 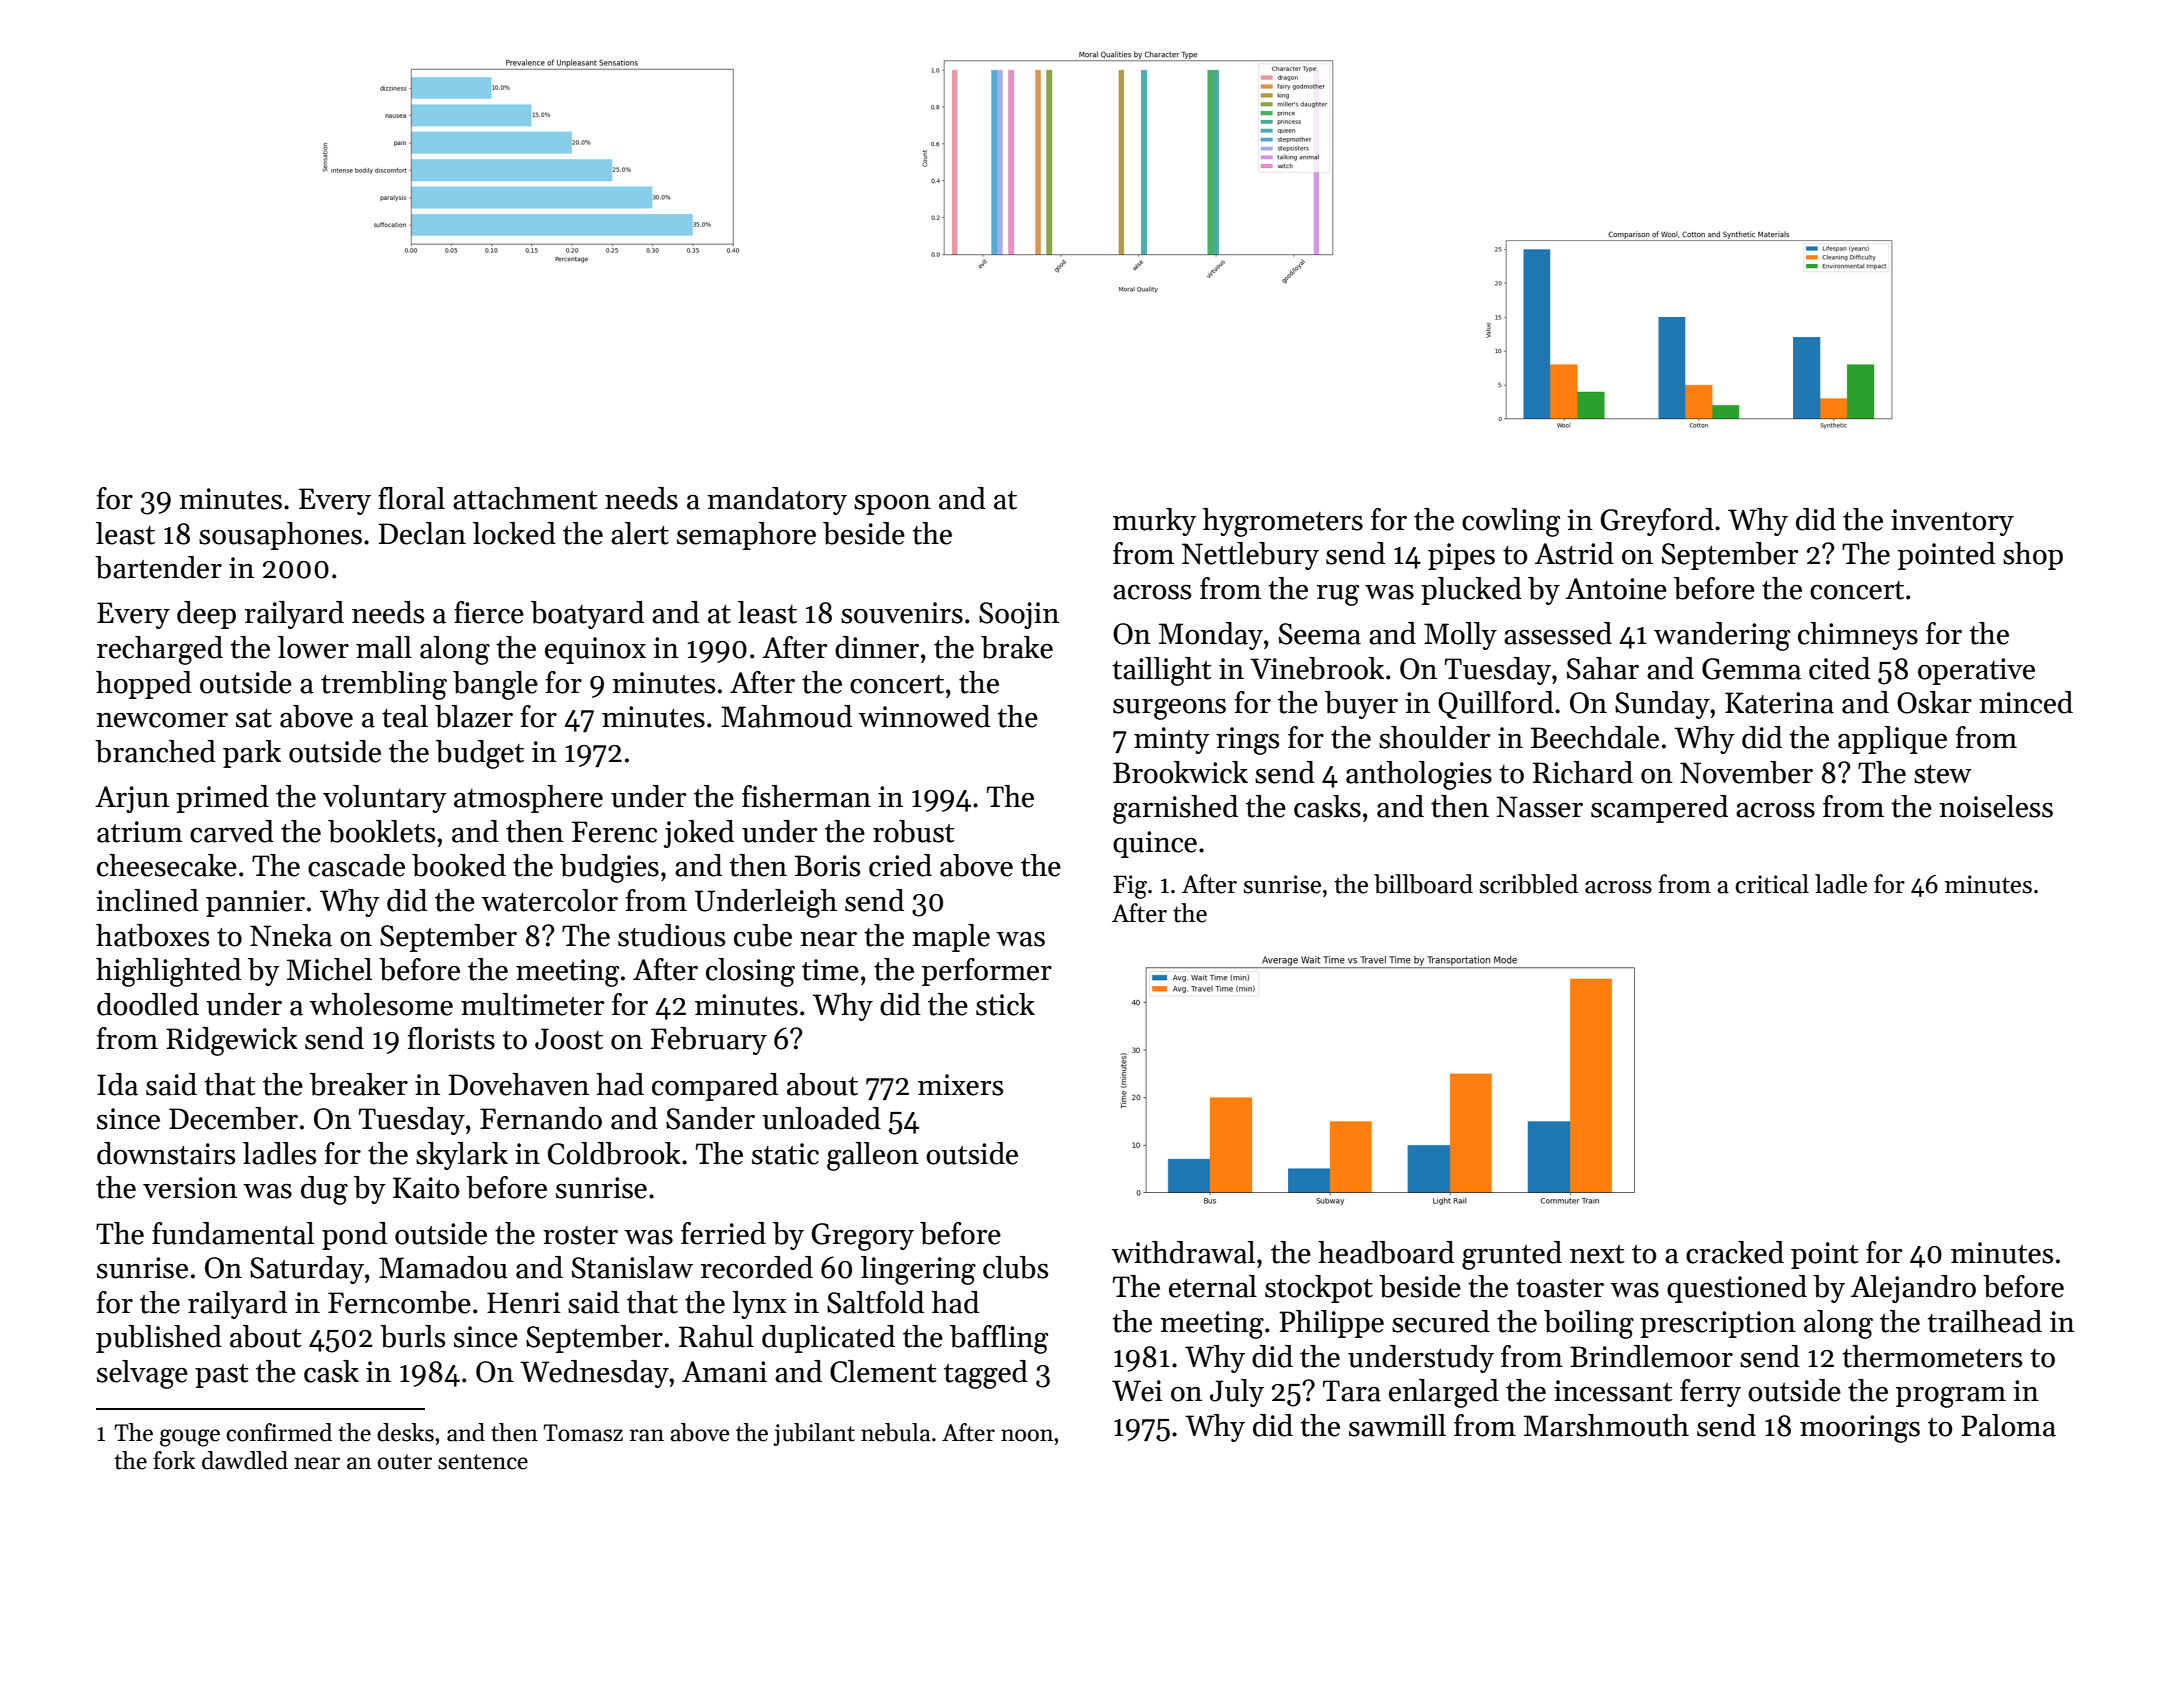 What do you see at coordinates (1027, 1435) in the page?
I see `noon` at bounding box center [1027, 1435].
